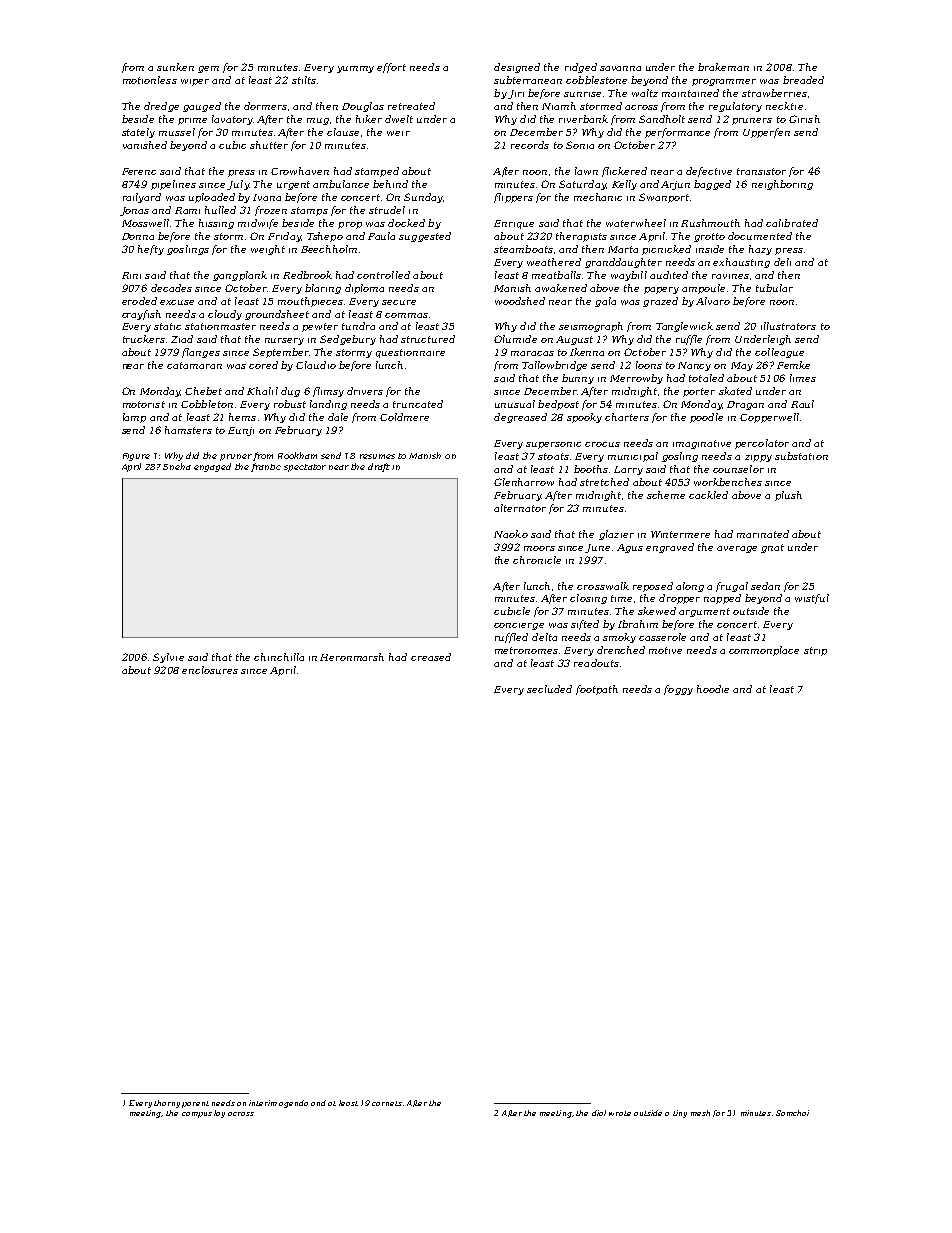 This screenshot has height=1233, width=952. I want to click on deli, so click(782, 262).
